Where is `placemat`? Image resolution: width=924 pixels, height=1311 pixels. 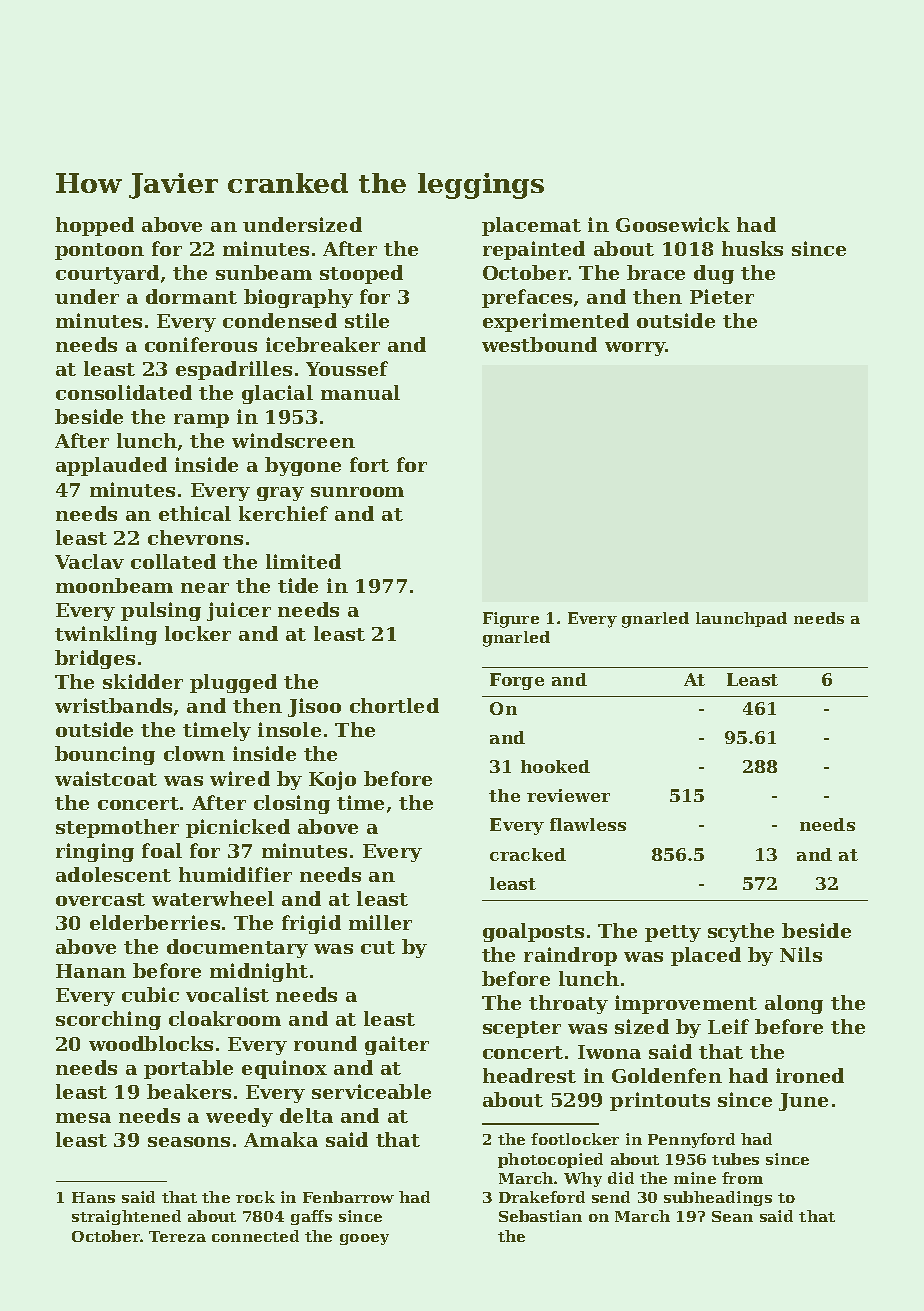 placemat is located at coordinates (531, 226).
